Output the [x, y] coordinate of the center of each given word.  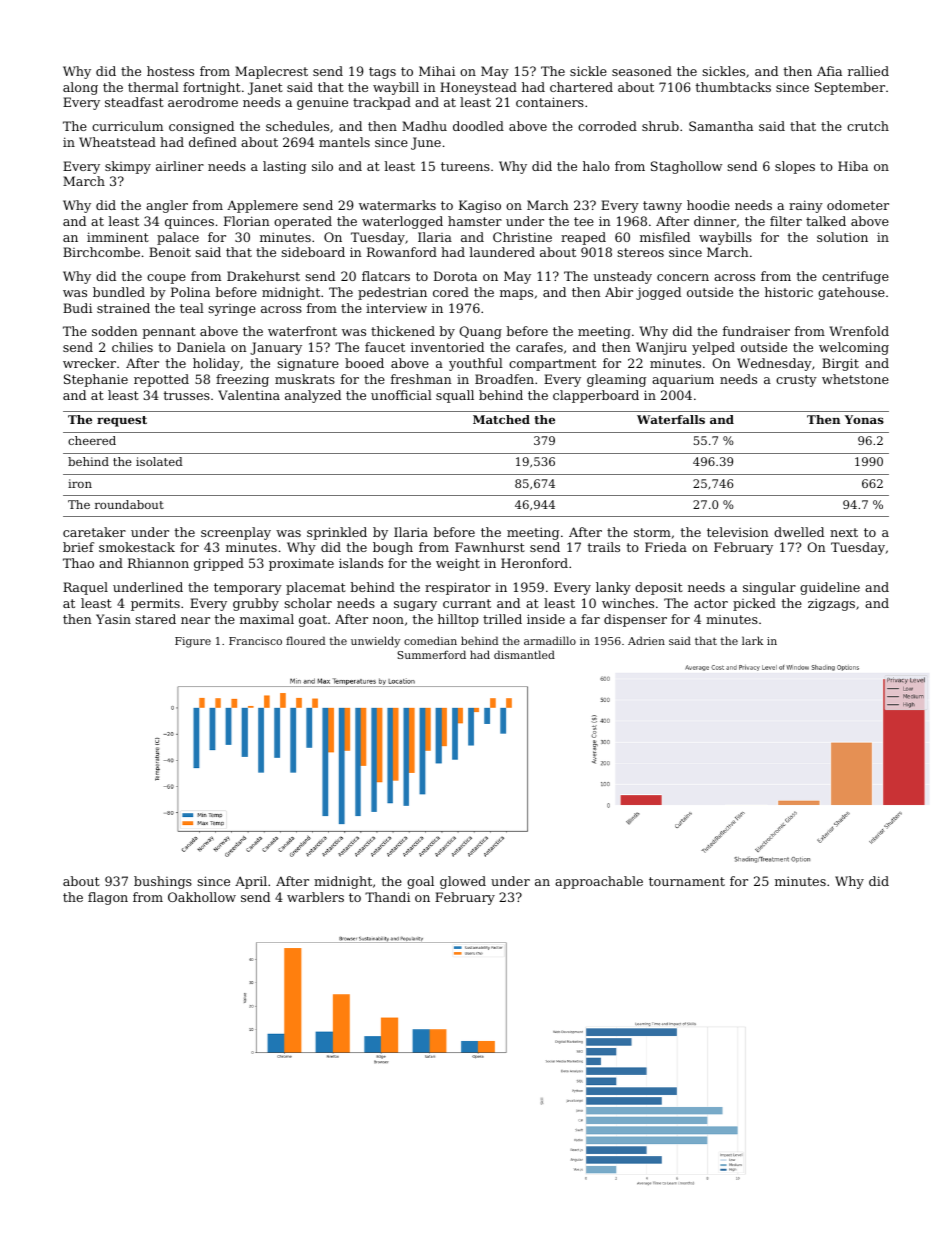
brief [78, 547]
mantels [344, 142]
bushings [163, 882]
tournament [687, 881]
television [738, 532]
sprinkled [337, 533]
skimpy [128, 167]
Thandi [387, 897]
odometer [858, 205]
